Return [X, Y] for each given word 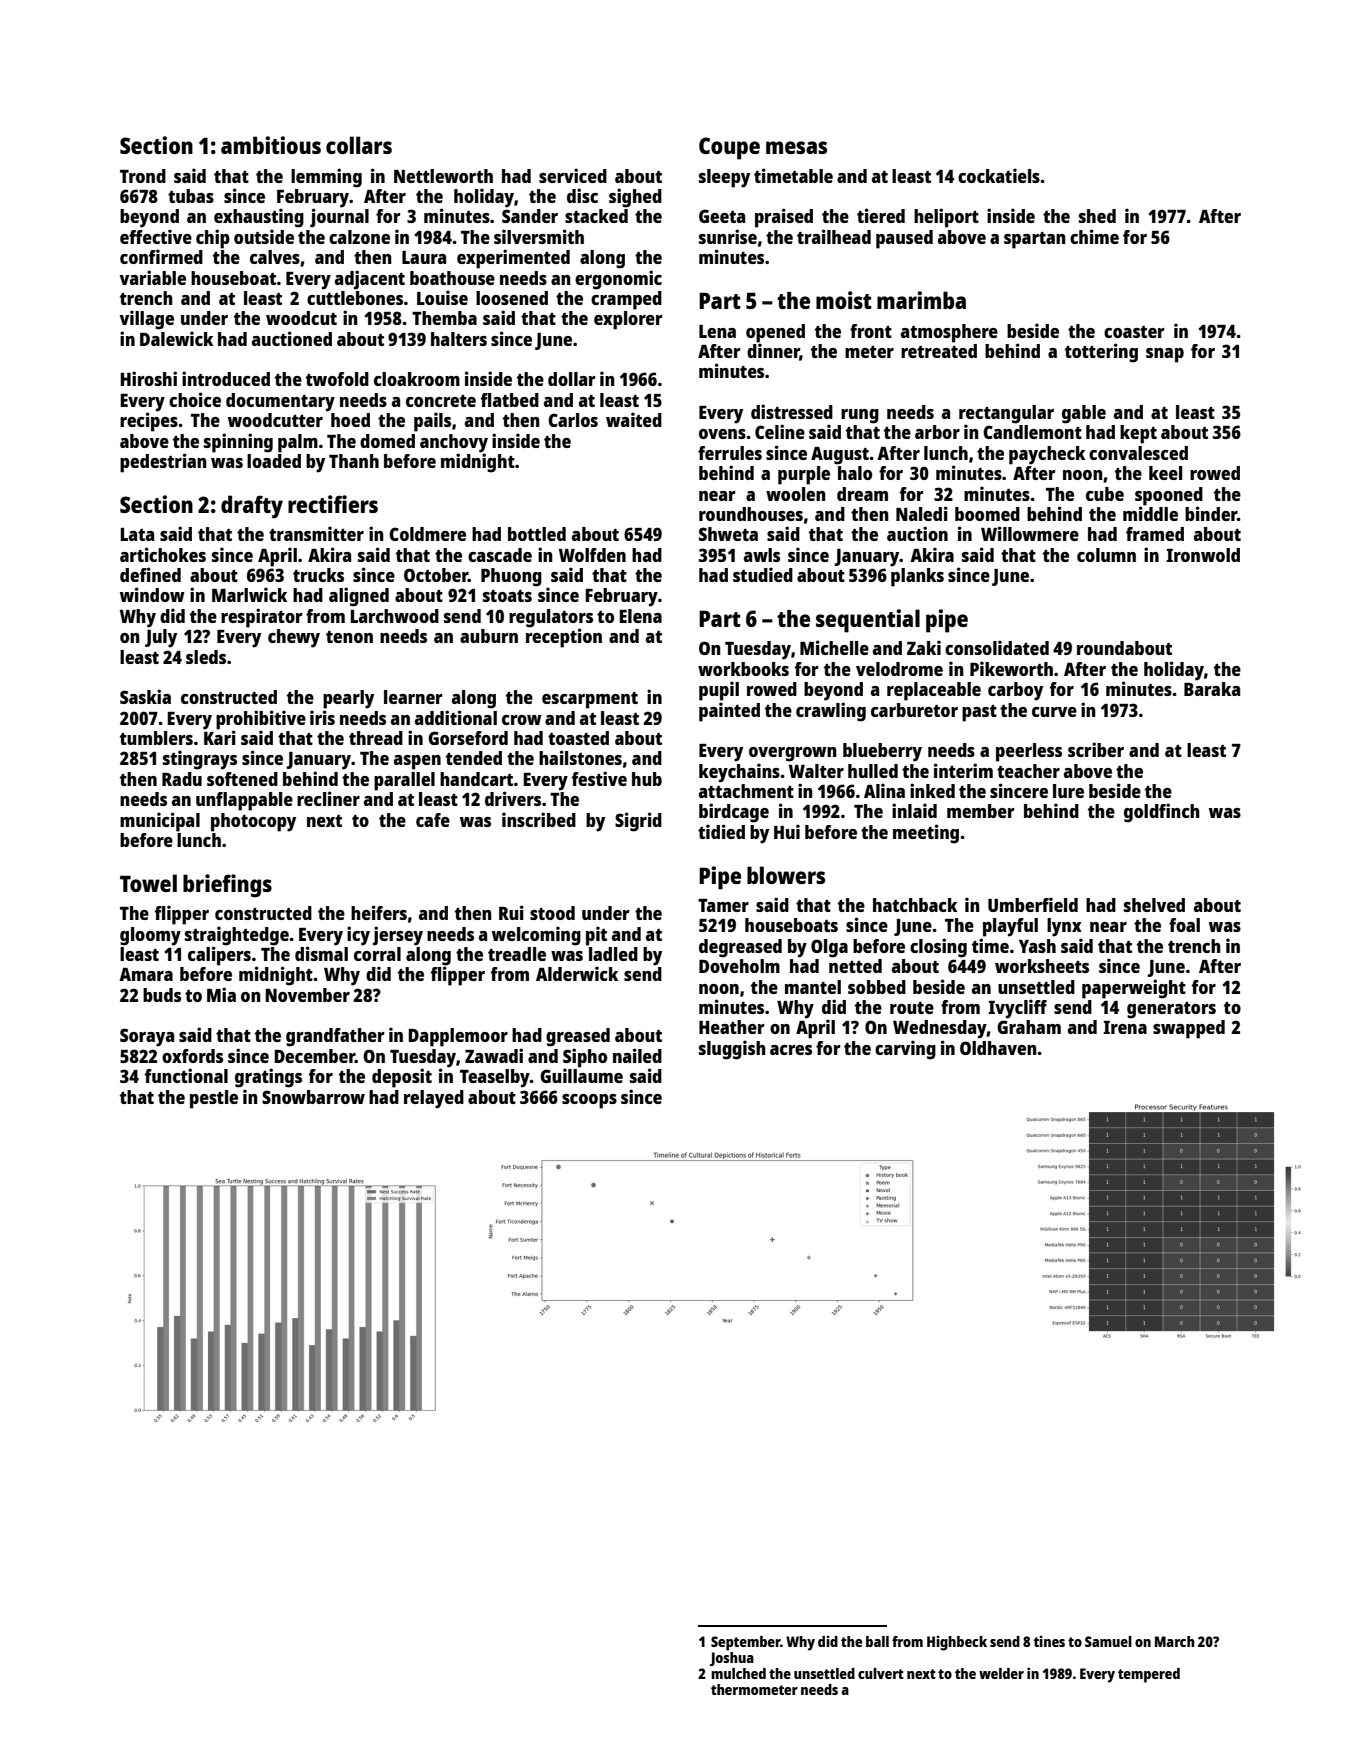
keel [1165, 473]
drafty [252, 507]
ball [877, 1641]
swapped [1189, 1029]
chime [1094, 236]
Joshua [732, 1659]
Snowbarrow [313, 1097]
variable [153, 277]
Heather [732, 1027]
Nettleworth [443, 176]
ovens [722, 434]
